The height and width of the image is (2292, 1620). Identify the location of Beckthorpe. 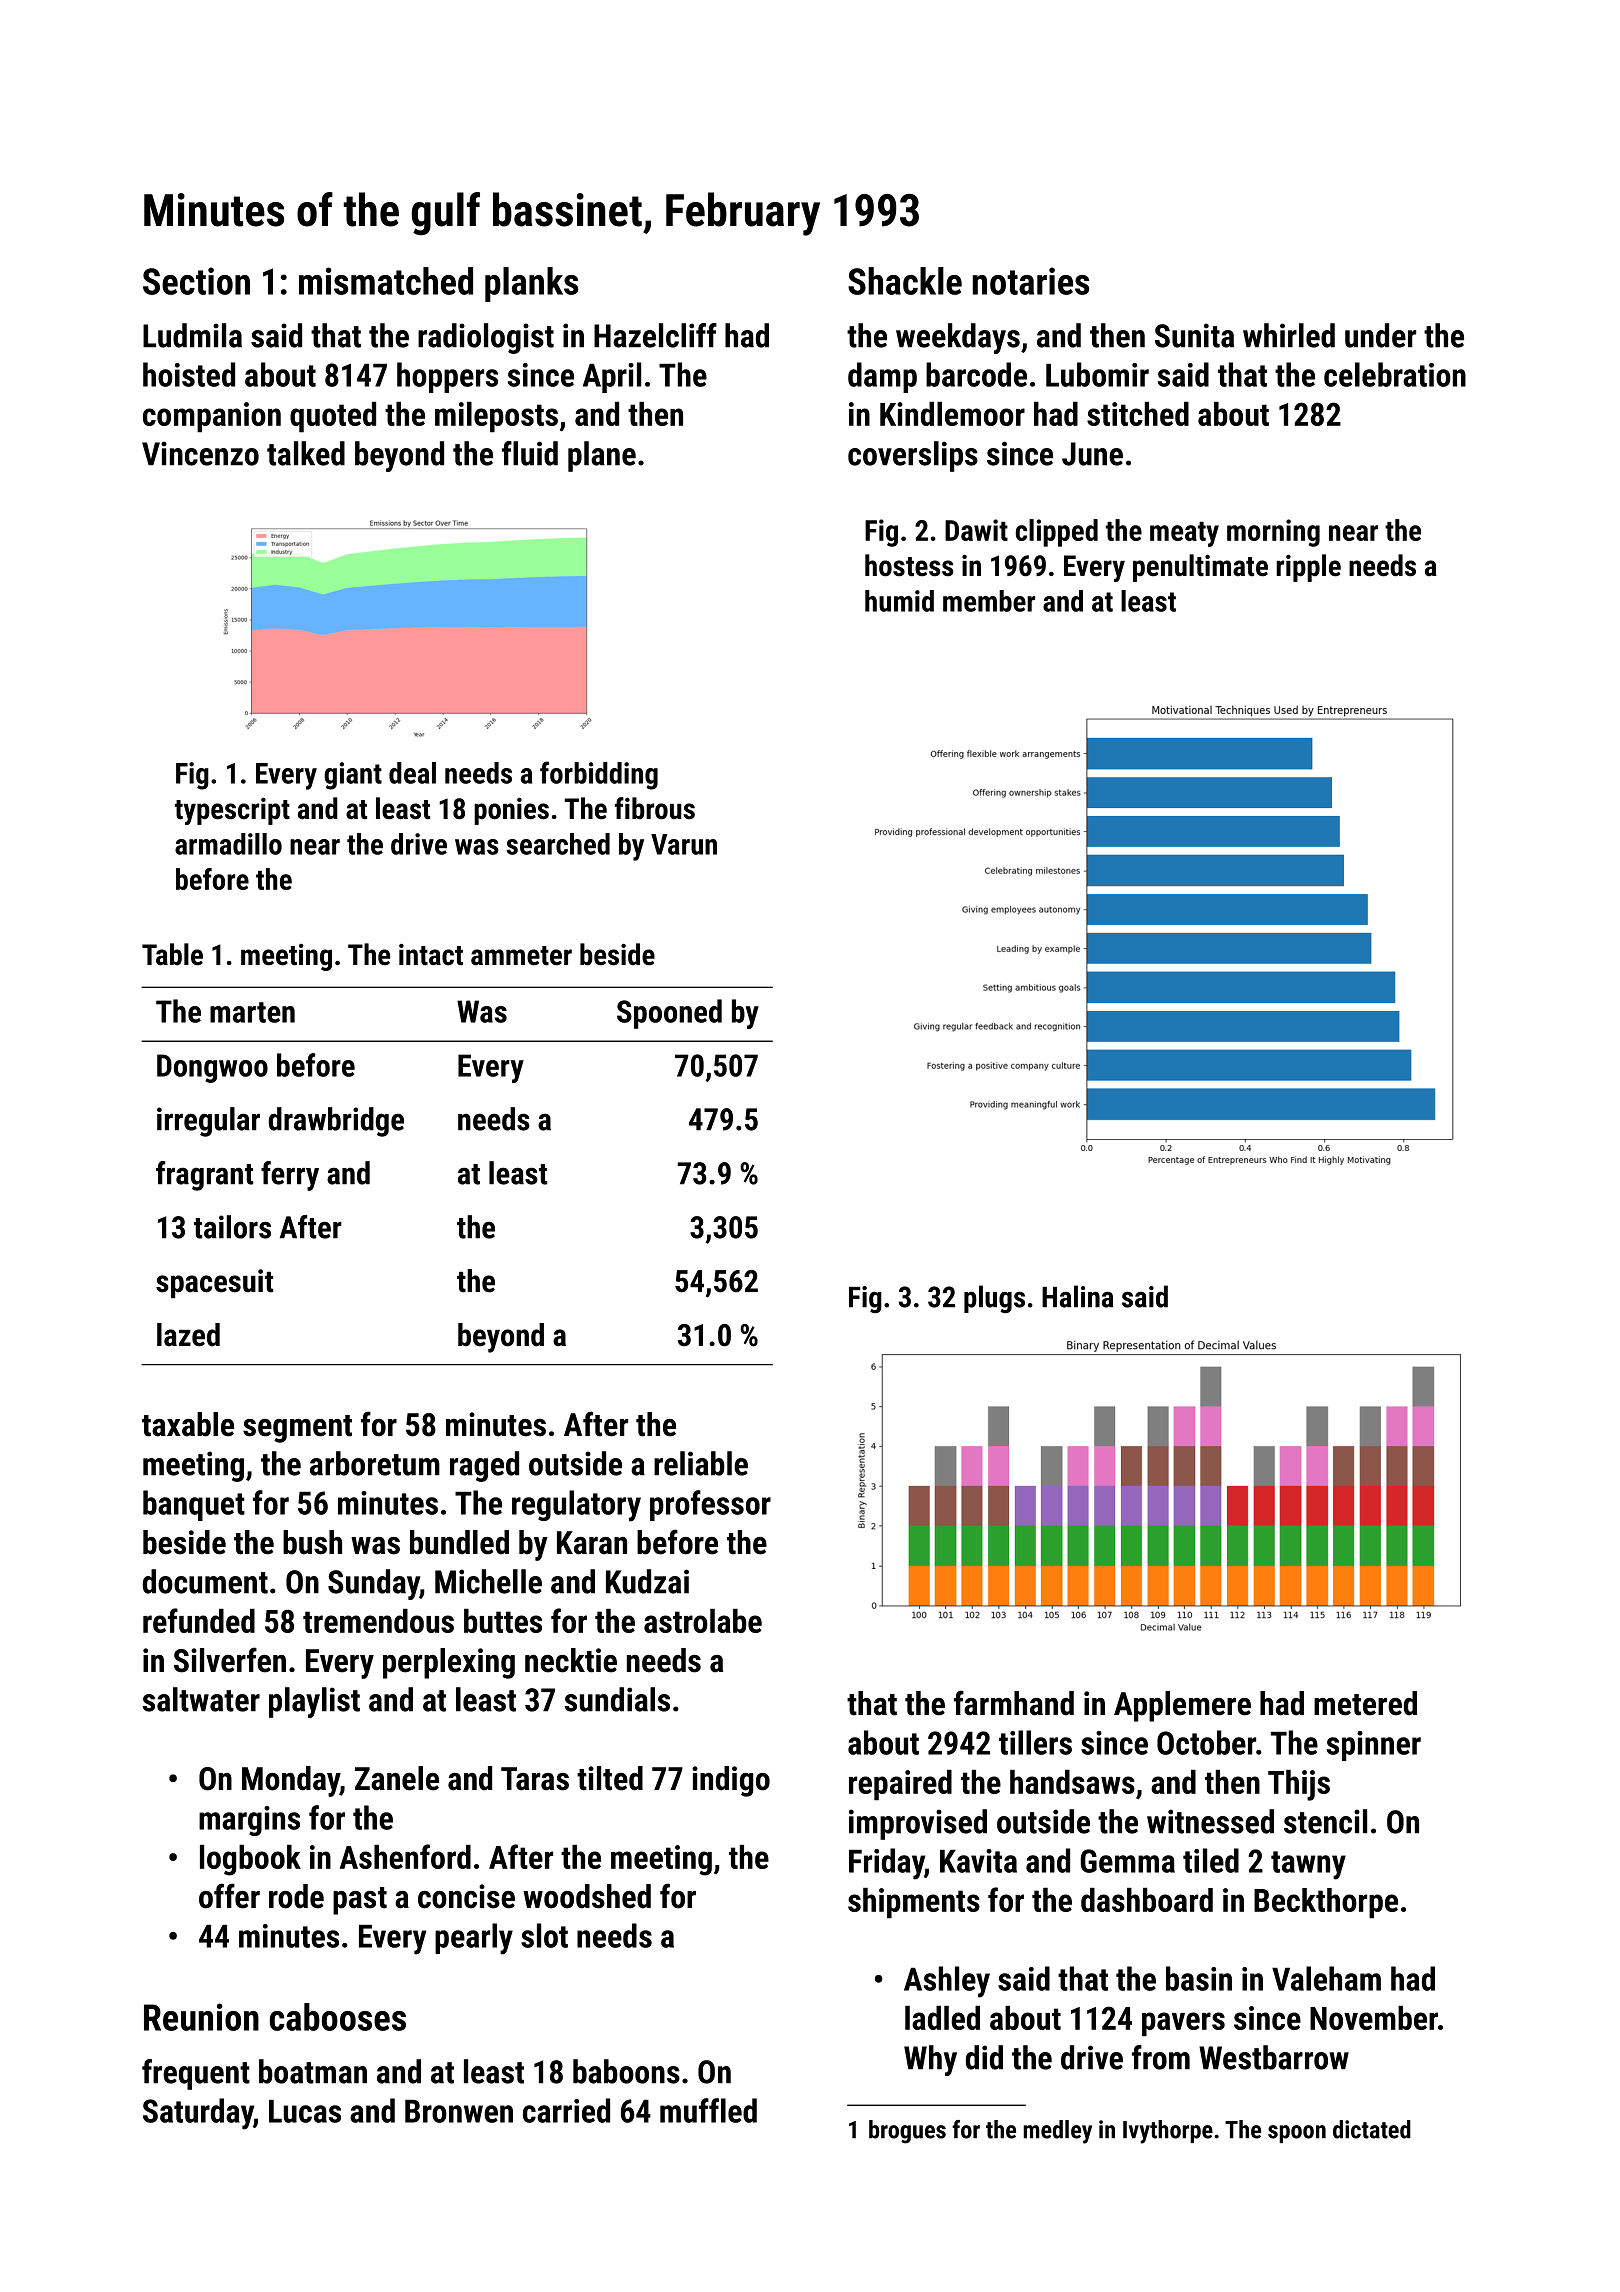
(1326, 1903).
